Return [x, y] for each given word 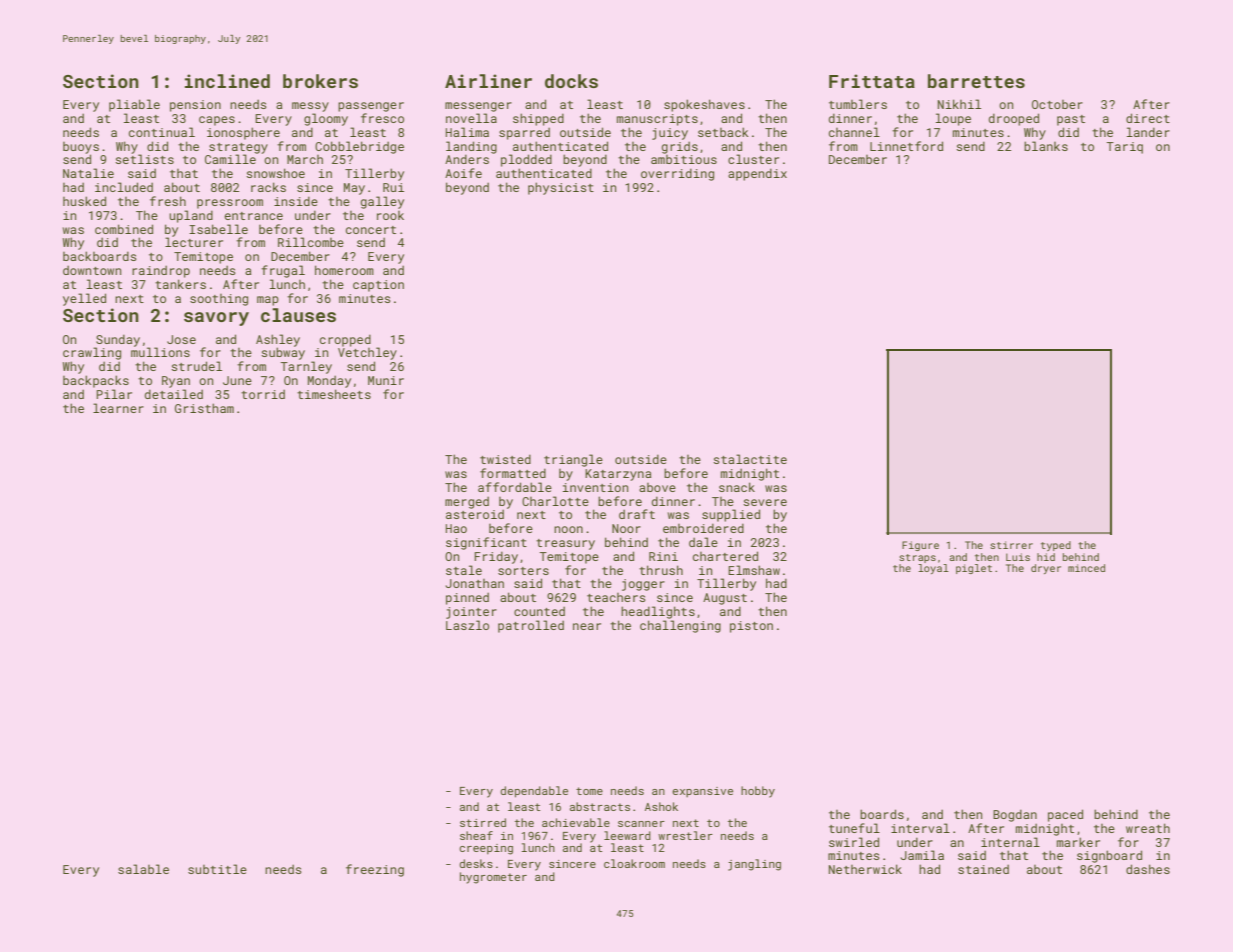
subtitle [217, 869]
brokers [320, 81]
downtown [92, 270]
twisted [505, 459]
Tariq [1125, 148]
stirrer [1011, 545]
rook [390, 215]
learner [118, 408]
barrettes [976, 81]
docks [571, 81]
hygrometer [493, 878]
